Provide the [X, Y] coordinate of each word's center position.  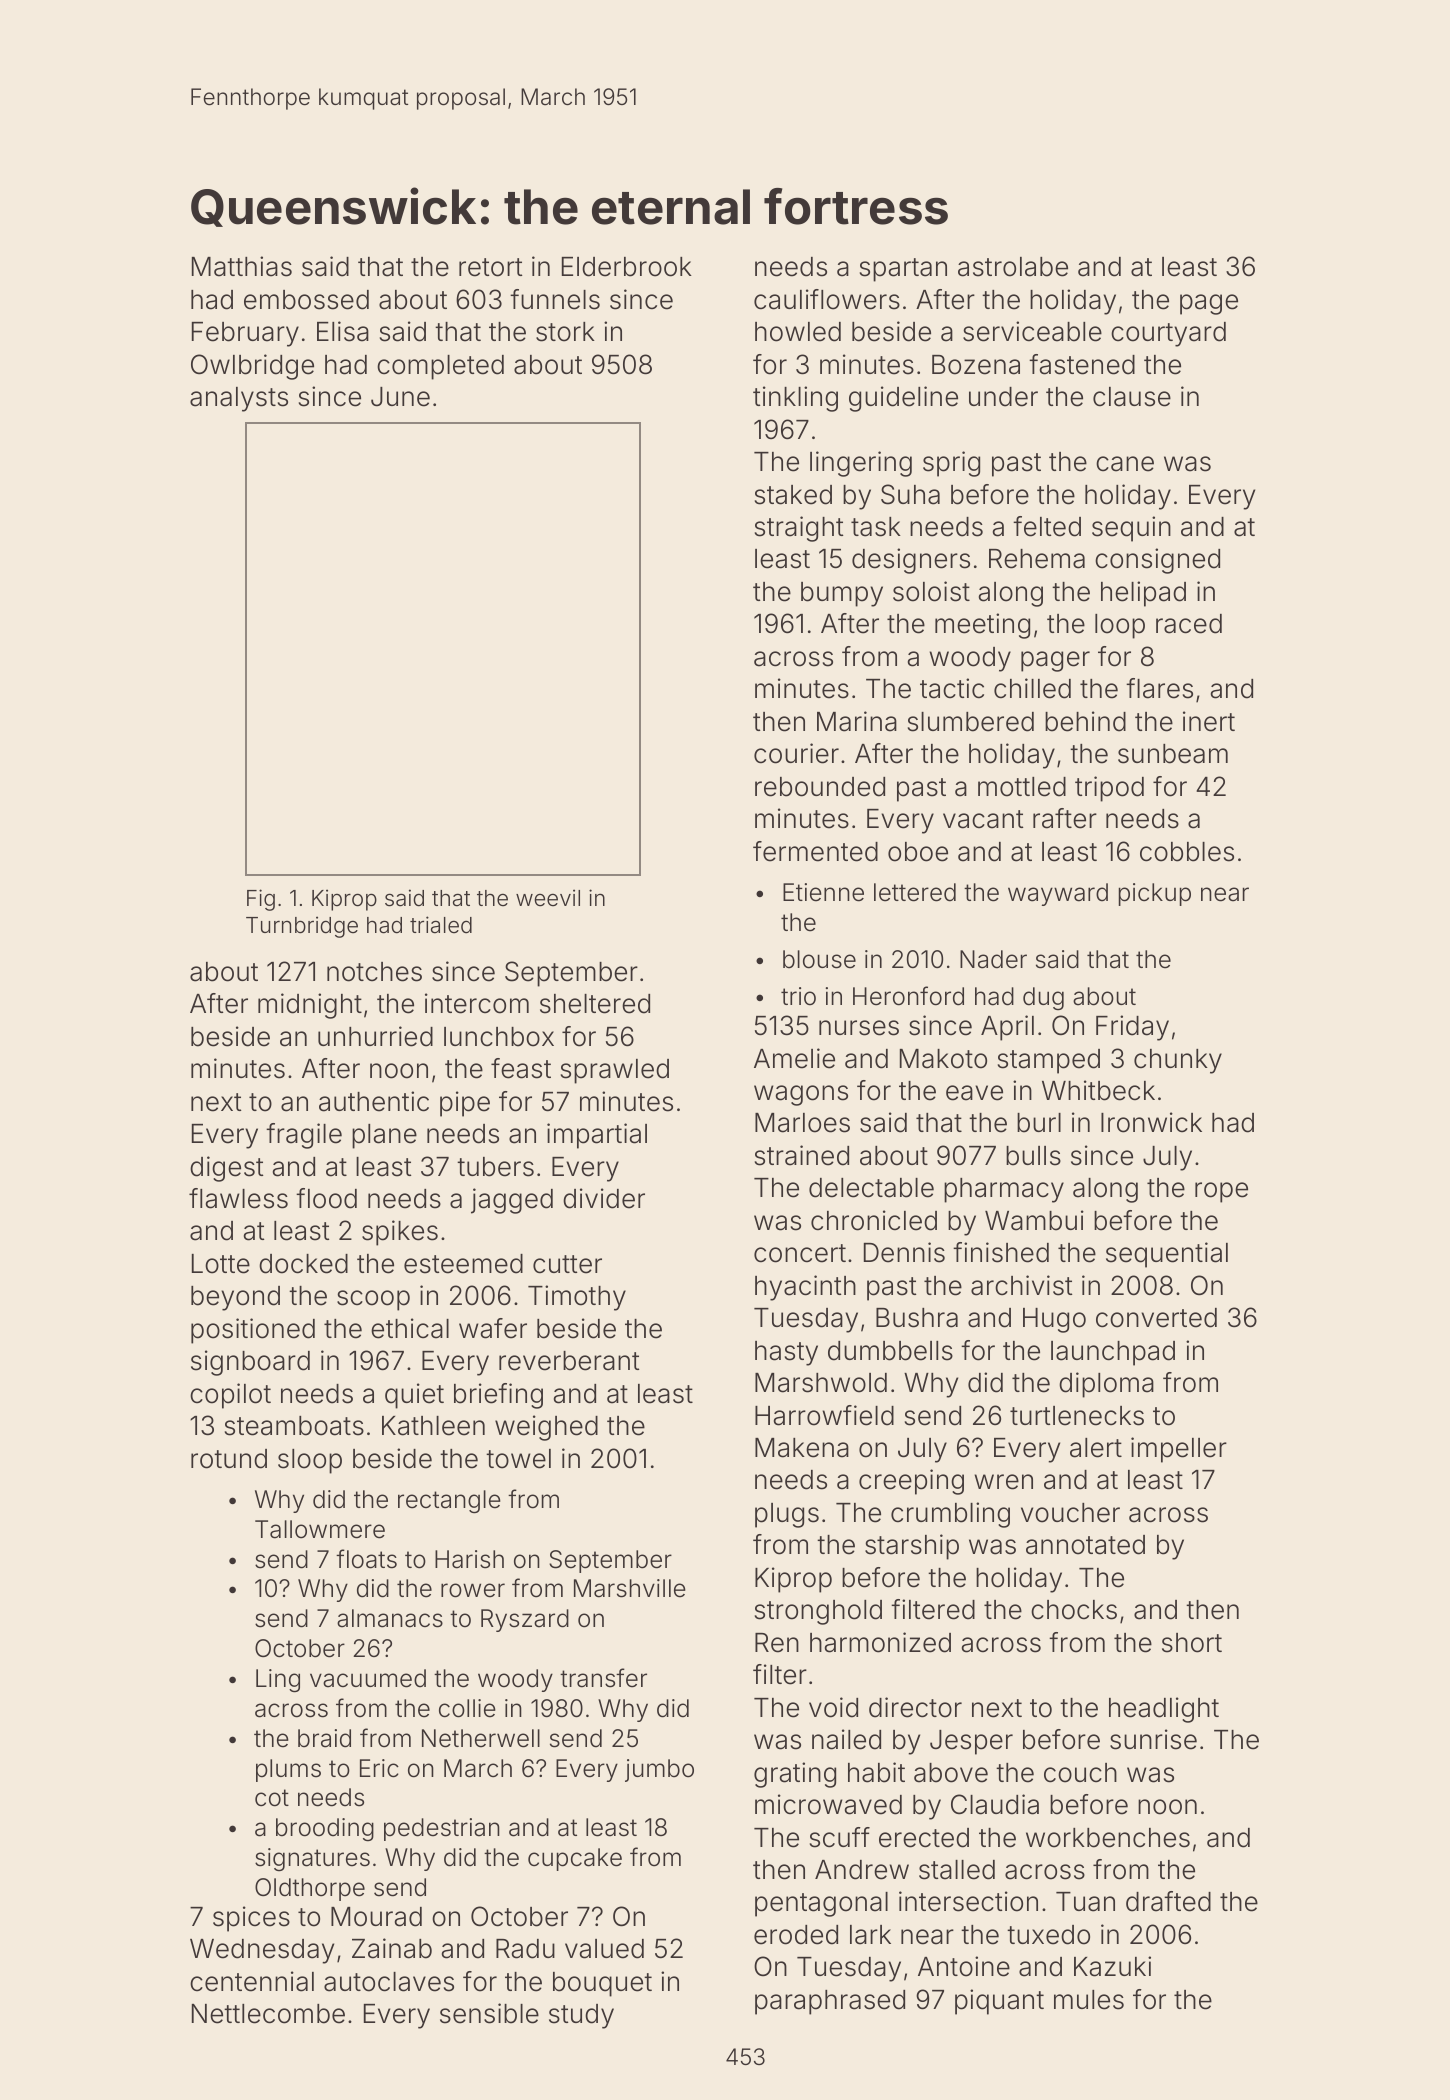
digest [226, 1169]
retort [490, 267]
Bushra [917, 1318]
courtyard [1168, 334]
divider [604, 1198]
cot [272, 1798]
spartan [903, 270]
